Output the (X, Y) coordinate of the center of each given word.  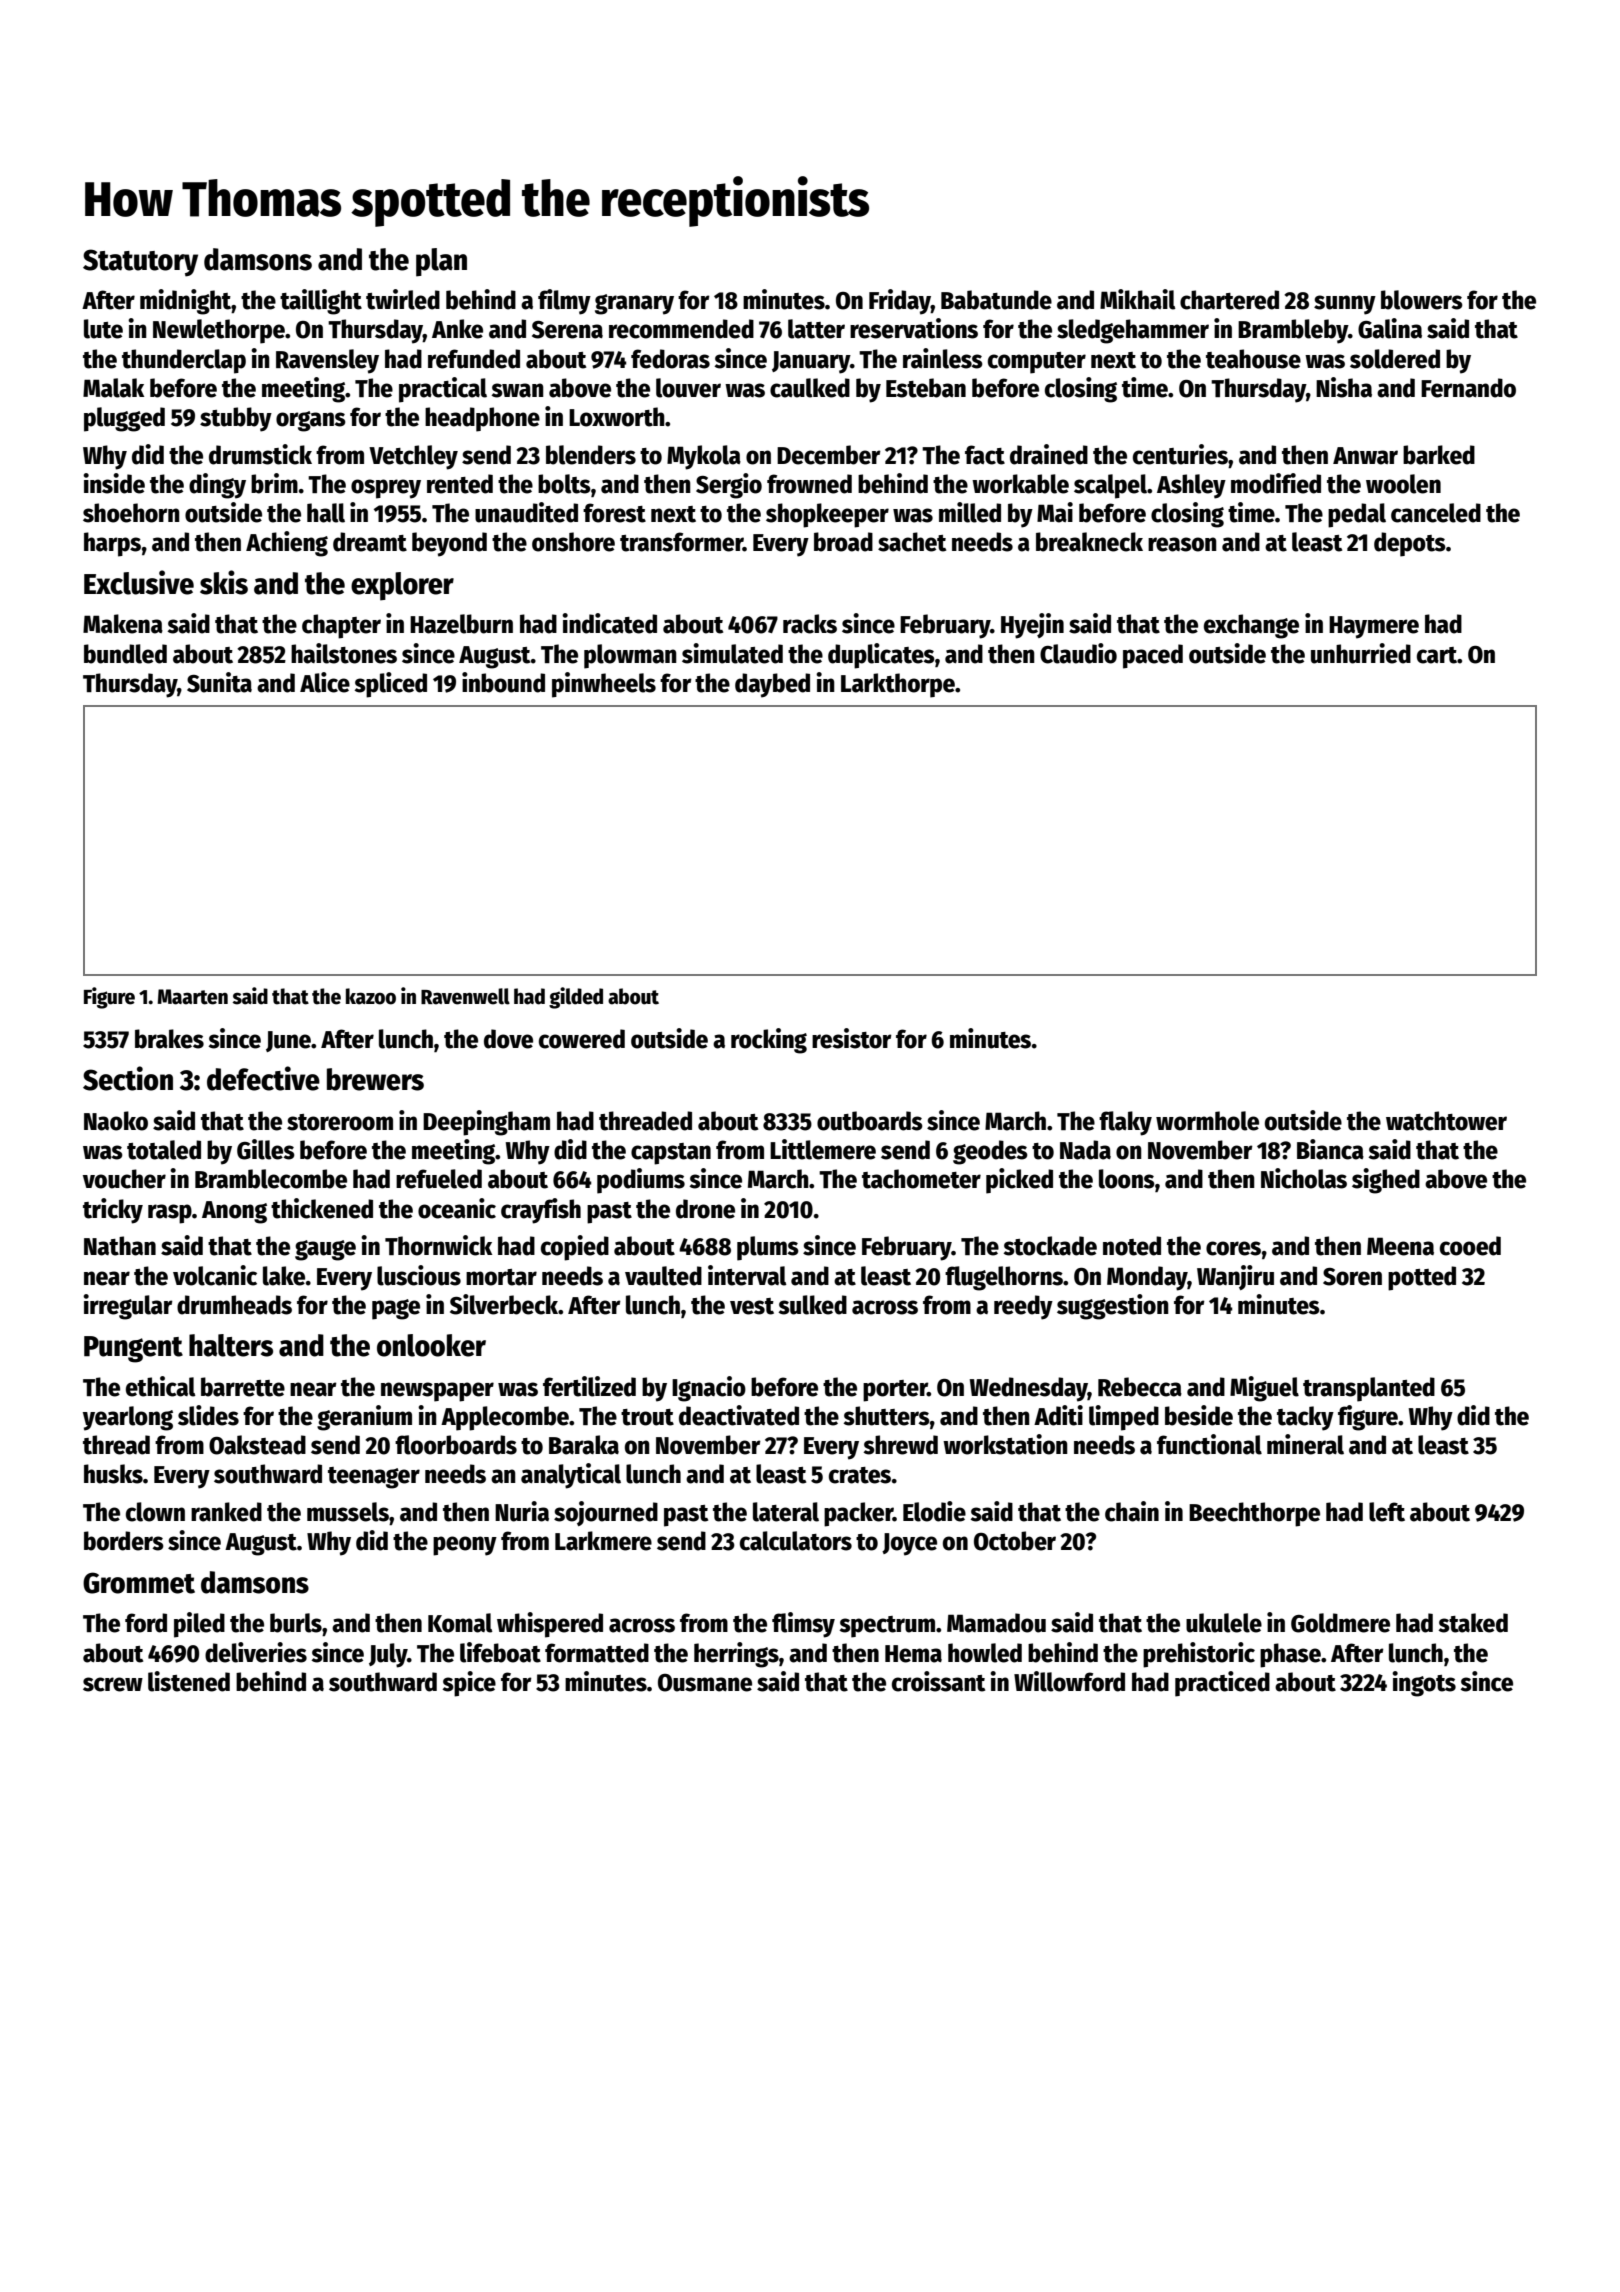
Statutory (140, 263)
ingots (1424, 1684)
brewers (375, 1079)
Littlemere (823, 1149)
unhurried (1361, 653)
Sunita (219, 682)
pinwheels (604, 685)
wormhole (1207, 1121)
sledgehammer (1133, 331)
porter (895, 1391)
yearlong (128, 1418)
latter (816, 329)
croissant (938, 1681)
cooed (1470, 1246)
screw (113, 1684)
